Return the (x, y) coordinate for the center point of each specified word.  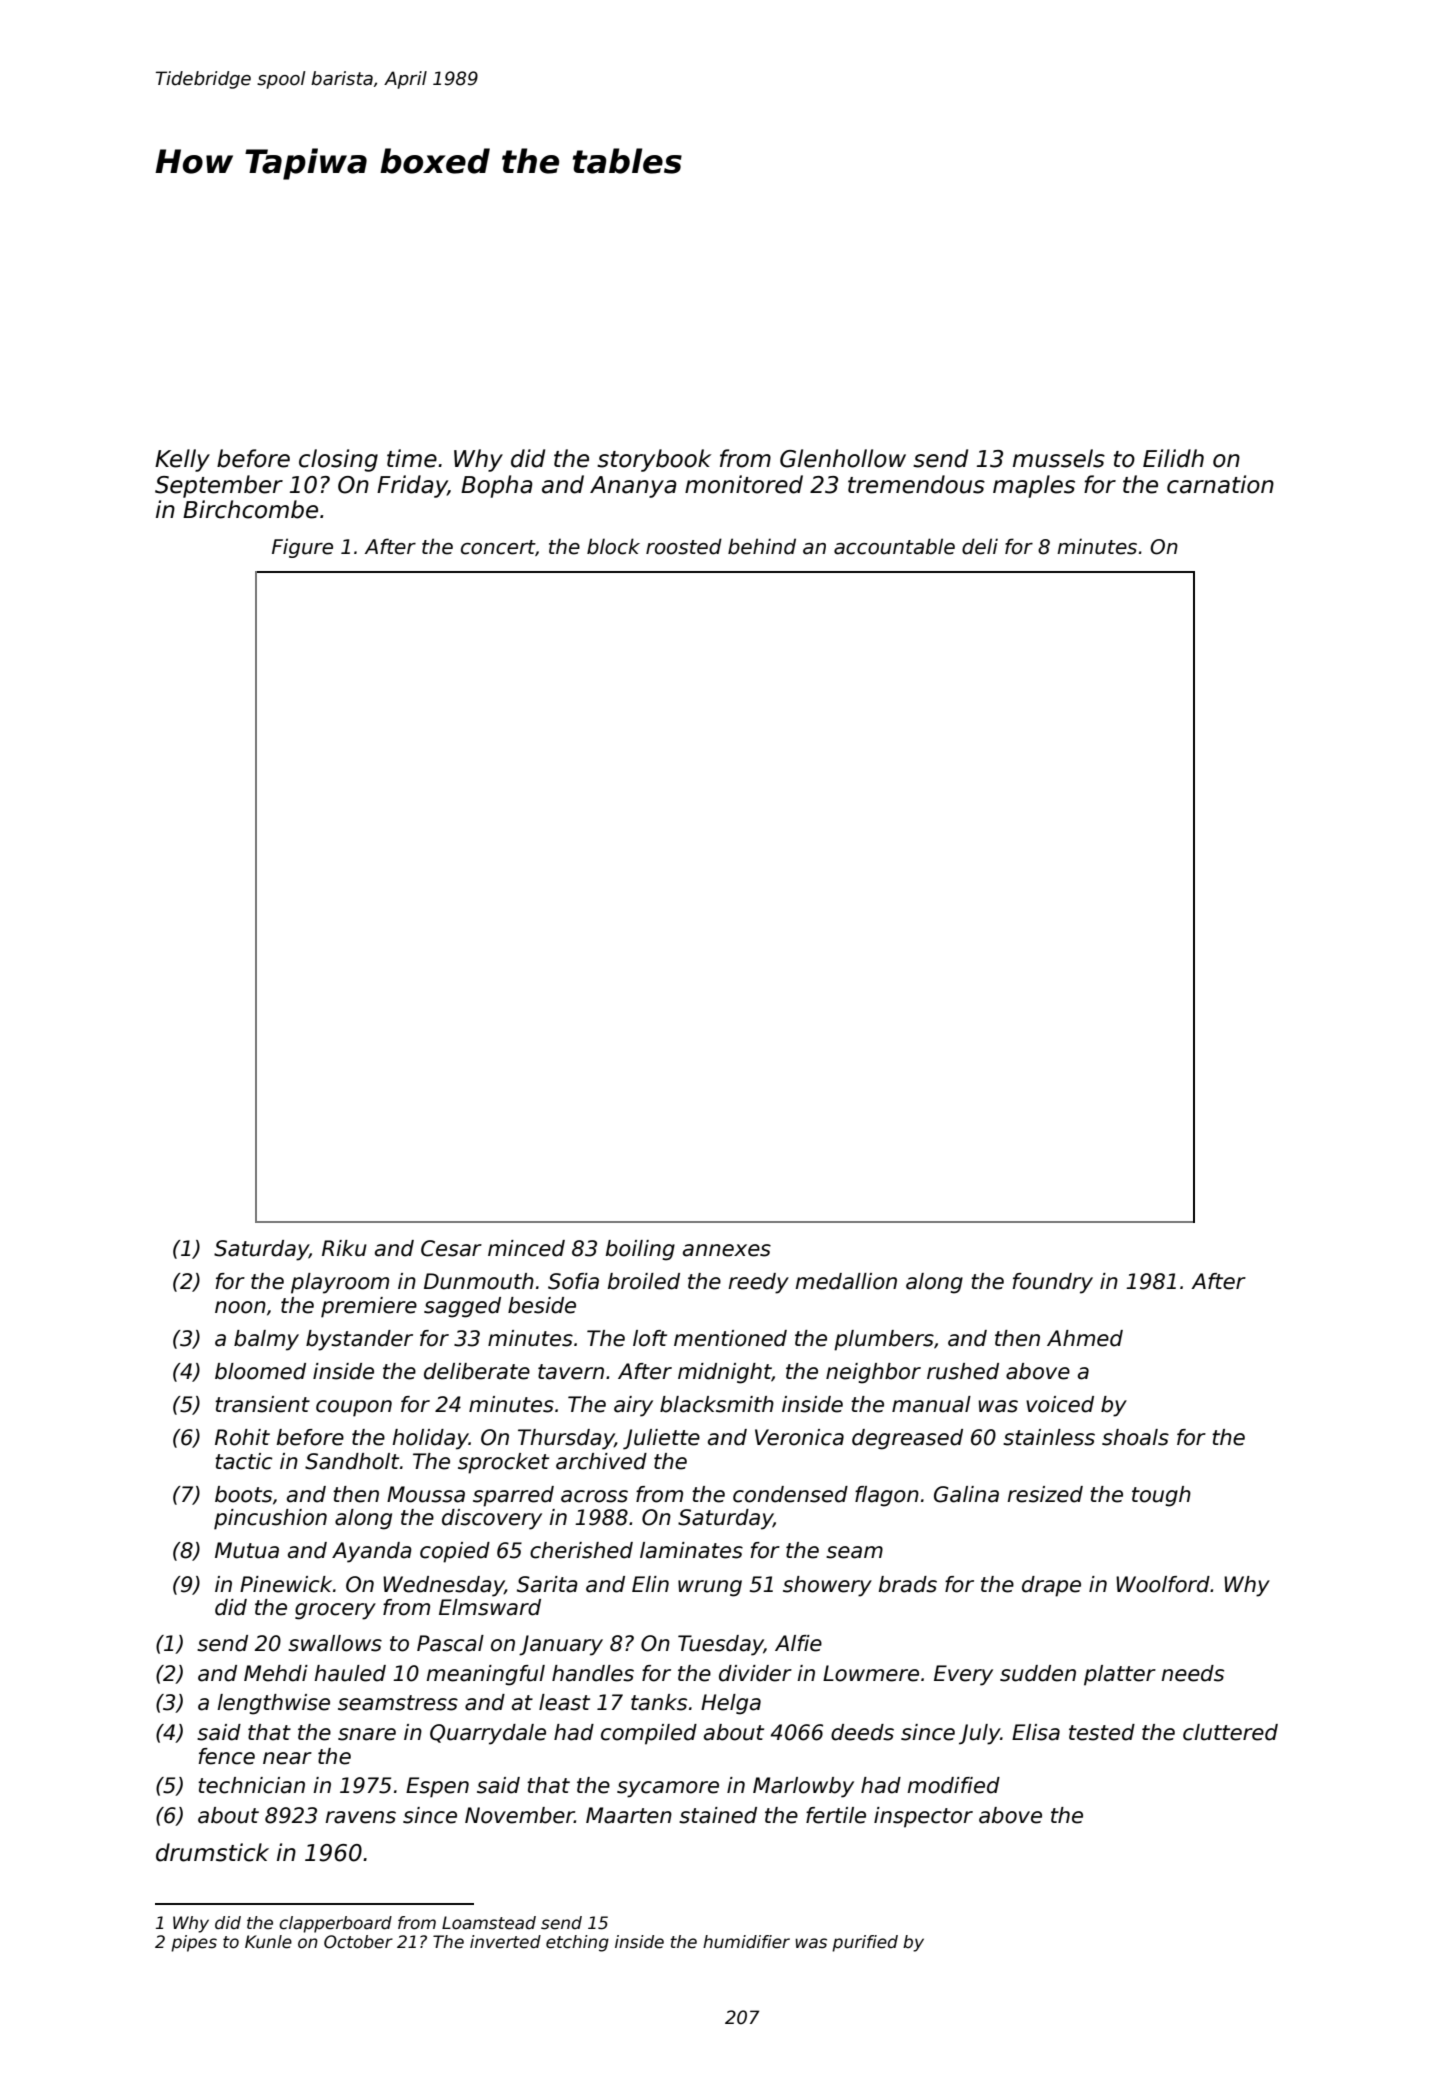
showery (827, 1586)
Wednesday (443, 1586)
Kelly (182, 460)
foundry (1053, 1283)
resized (1045, 1494)
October (358, 1942)
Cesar (451, 1248)
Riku (344, 1248)
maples (1034, 486)
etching (577, 1943)
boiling (640, 1250)
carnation (1220, 484)
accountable (894, 546)
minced (526, 1248)
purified (865, 1943)
